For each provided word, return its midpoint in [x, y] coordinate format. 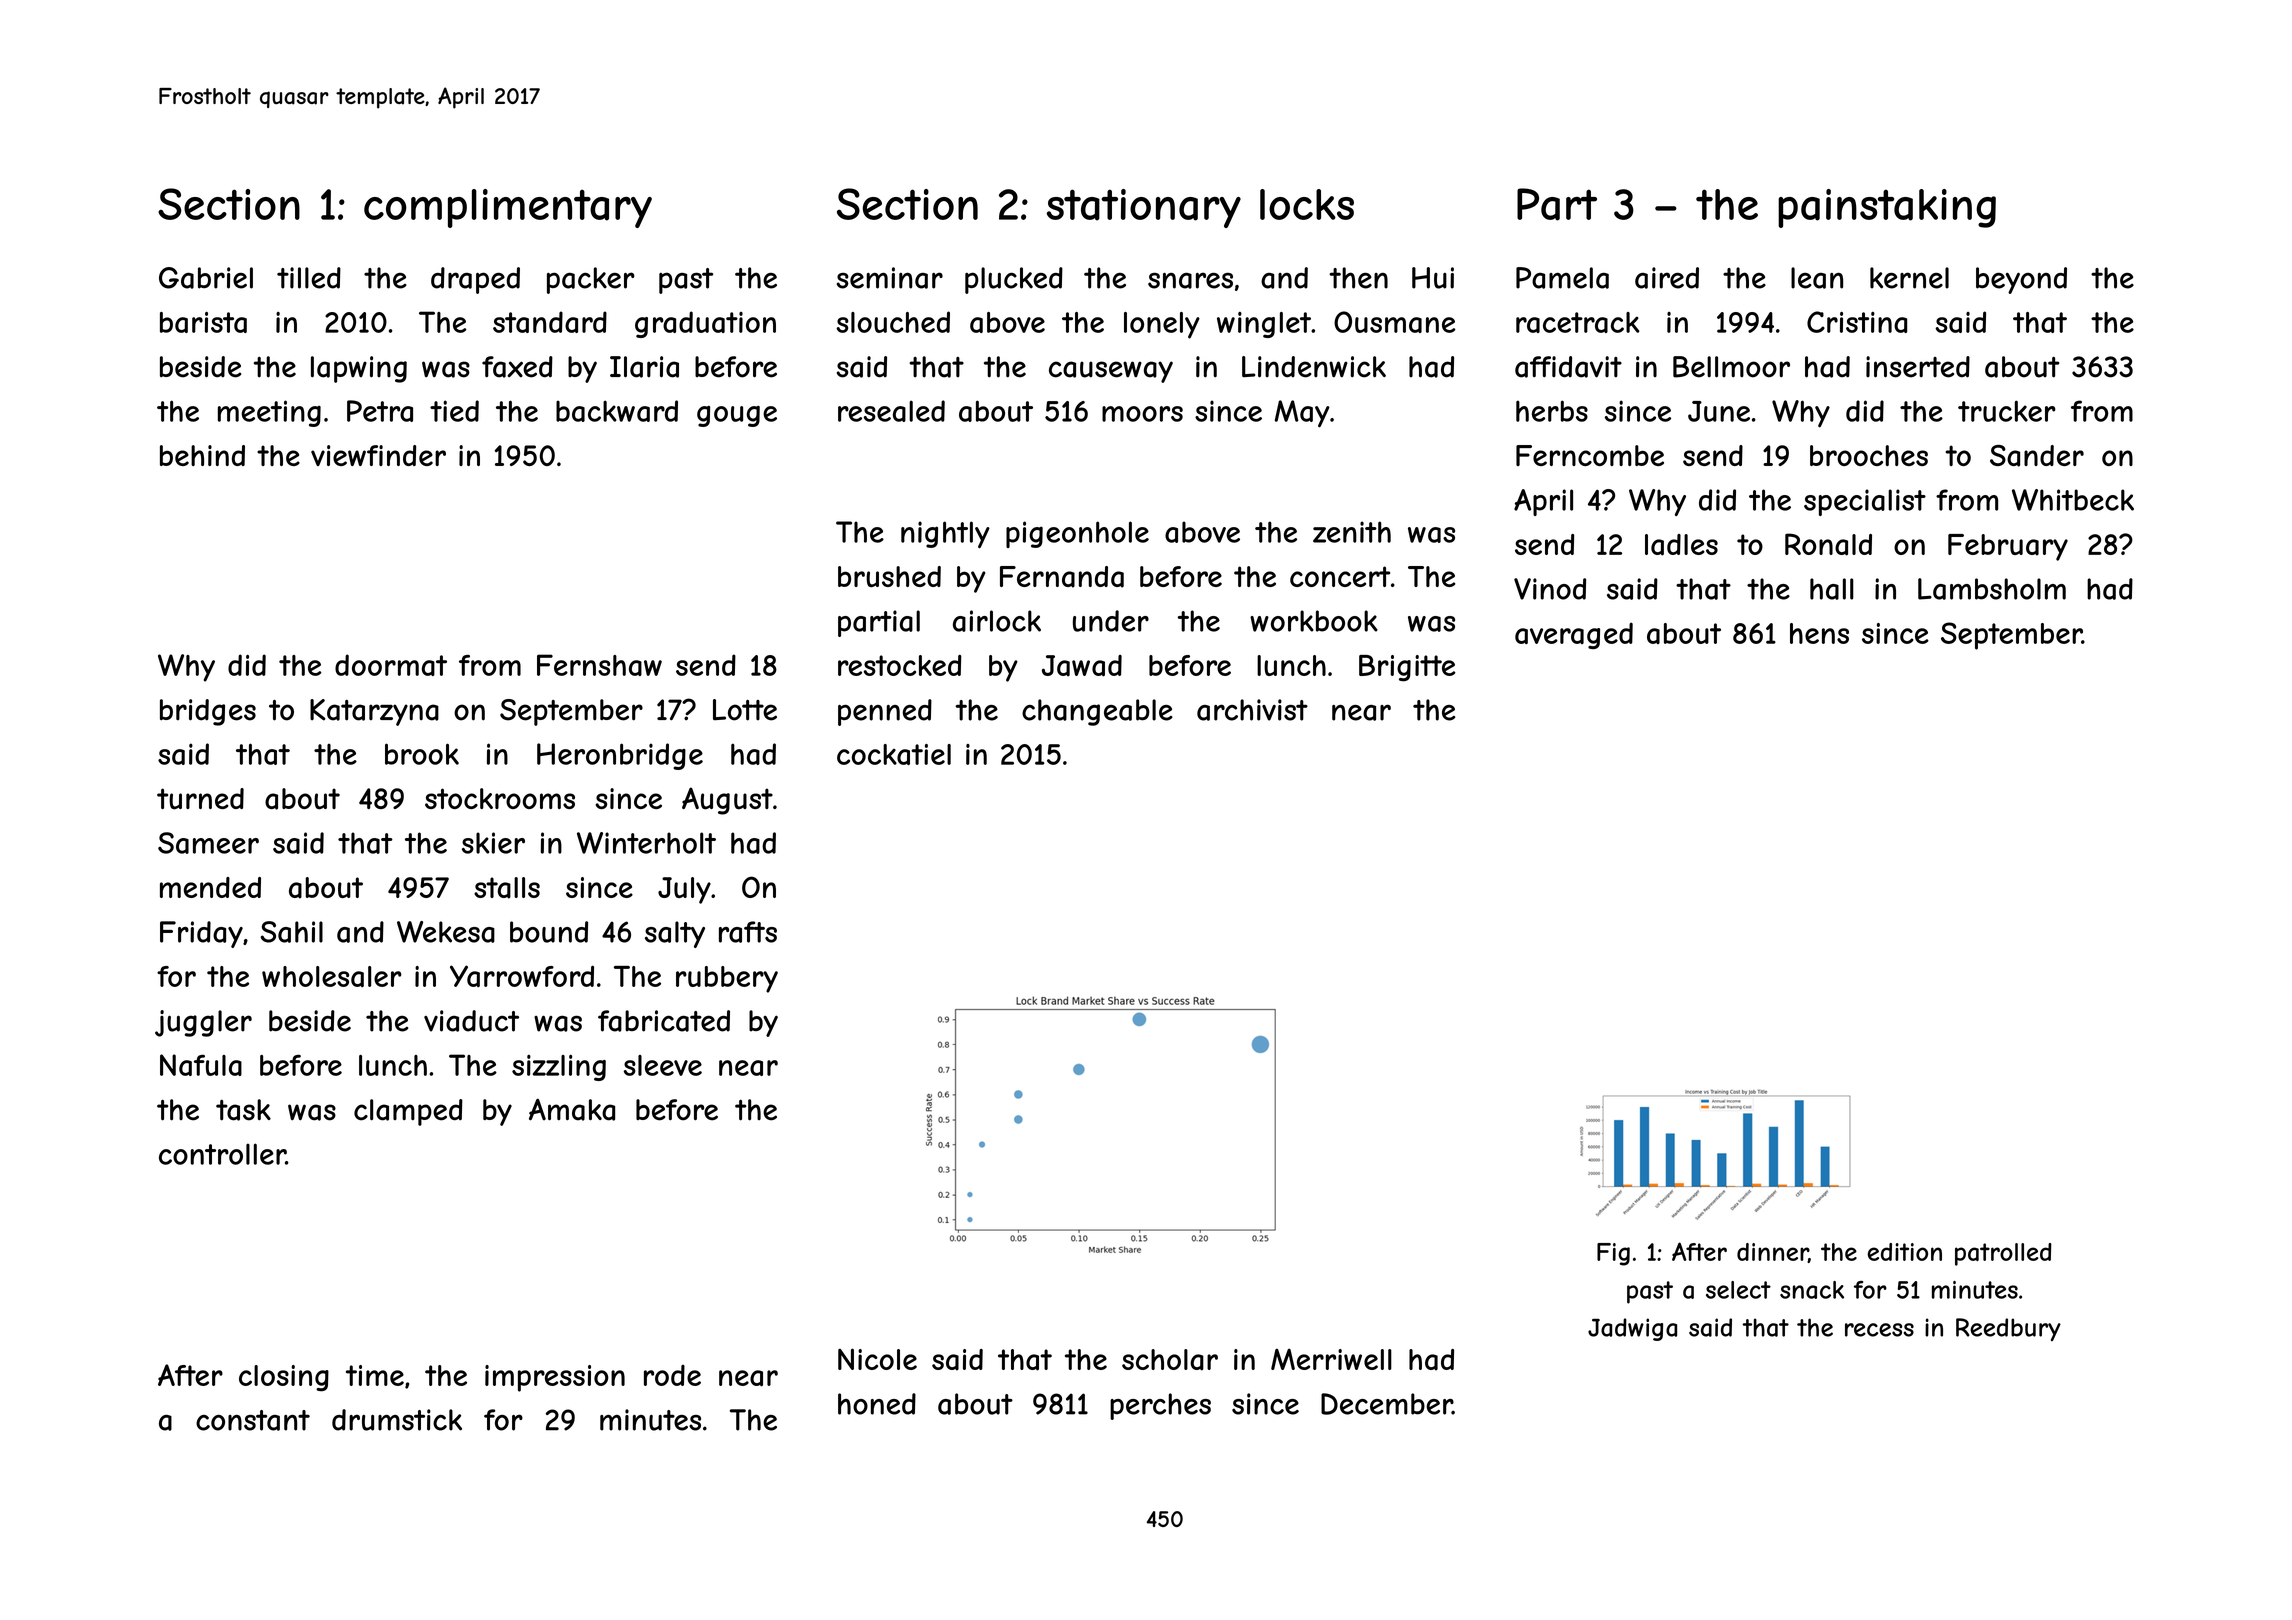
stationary [1144, 208]
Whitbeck [2073, 500]
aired [1667, 278]
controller [222, 1154]
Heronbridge [620, 756]
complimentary [508, 208]
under [1111, 621]
